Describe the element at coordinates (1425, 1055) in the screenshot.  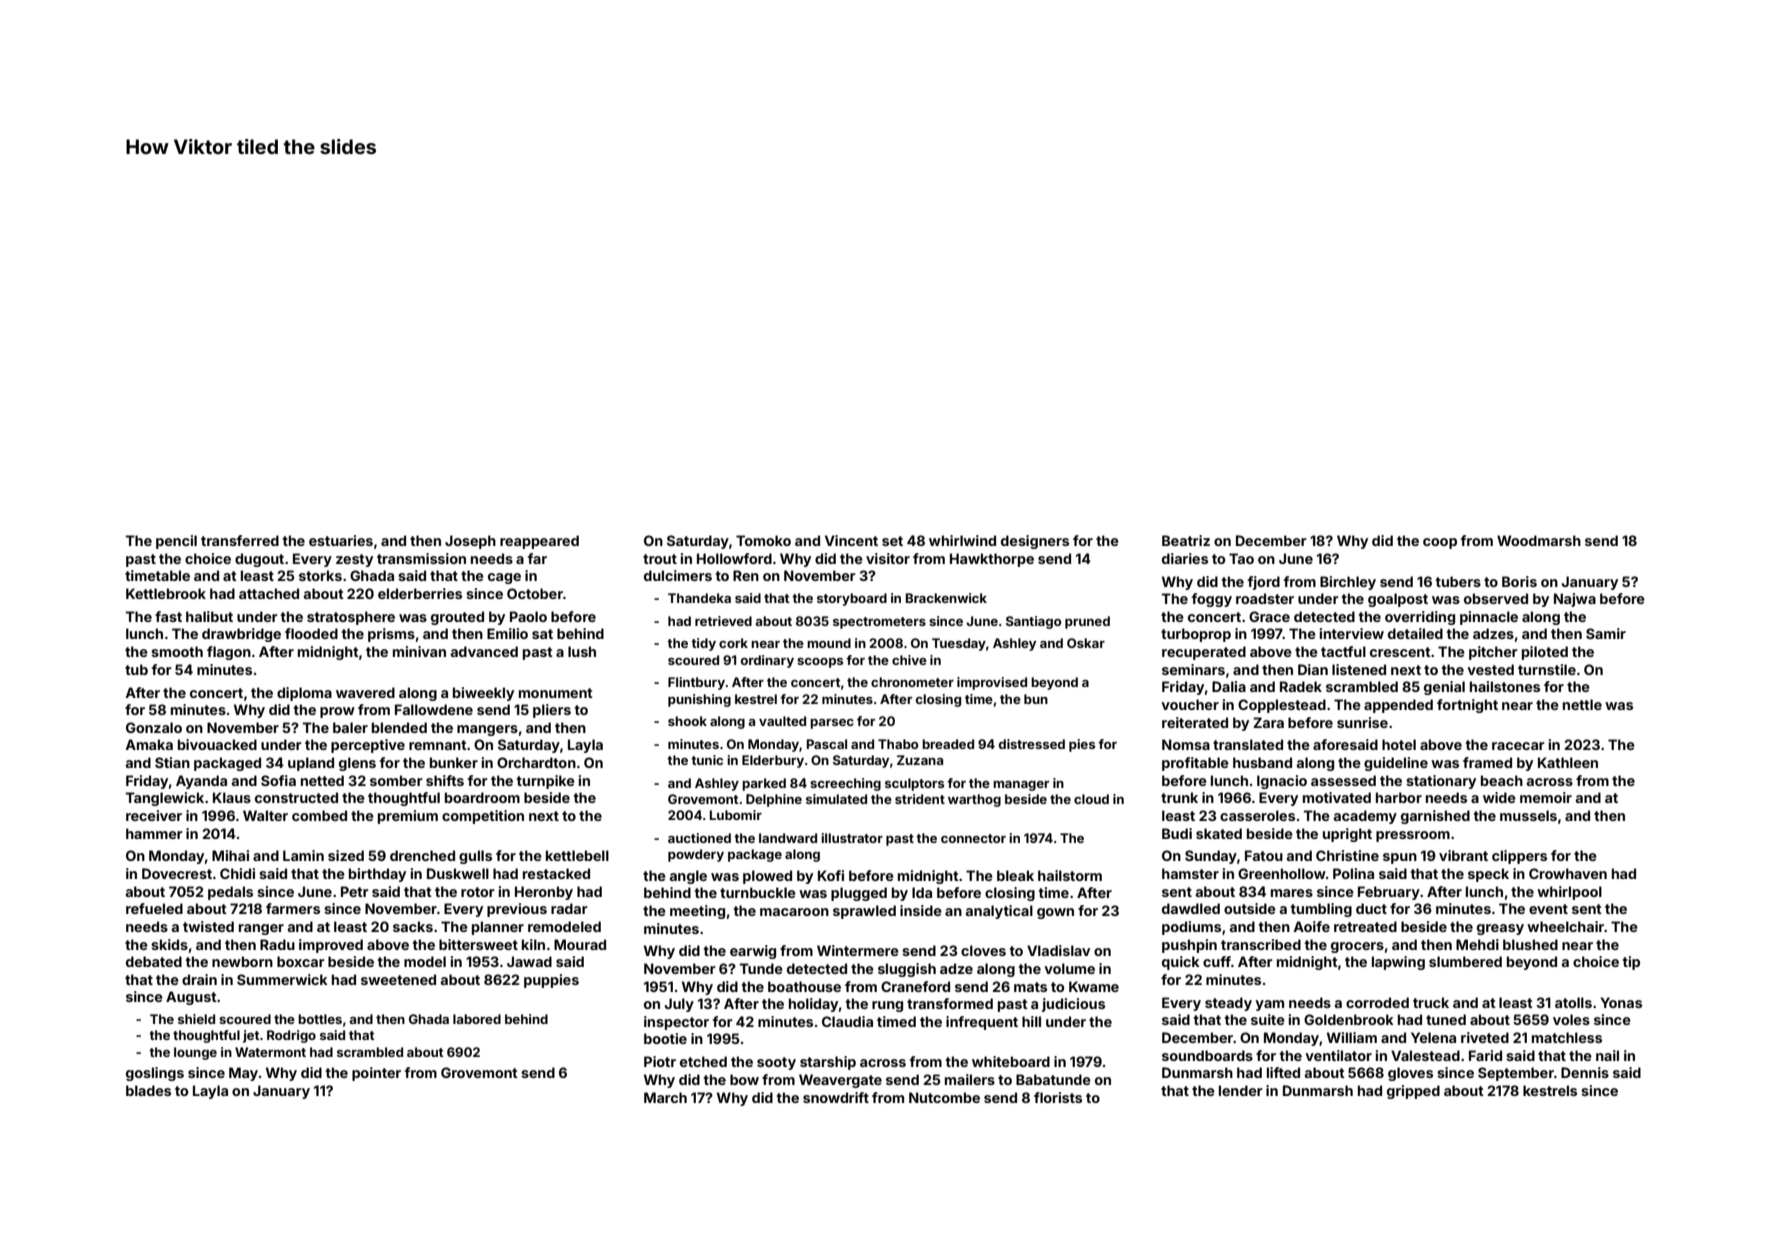
I see `Valestead` at that location.
